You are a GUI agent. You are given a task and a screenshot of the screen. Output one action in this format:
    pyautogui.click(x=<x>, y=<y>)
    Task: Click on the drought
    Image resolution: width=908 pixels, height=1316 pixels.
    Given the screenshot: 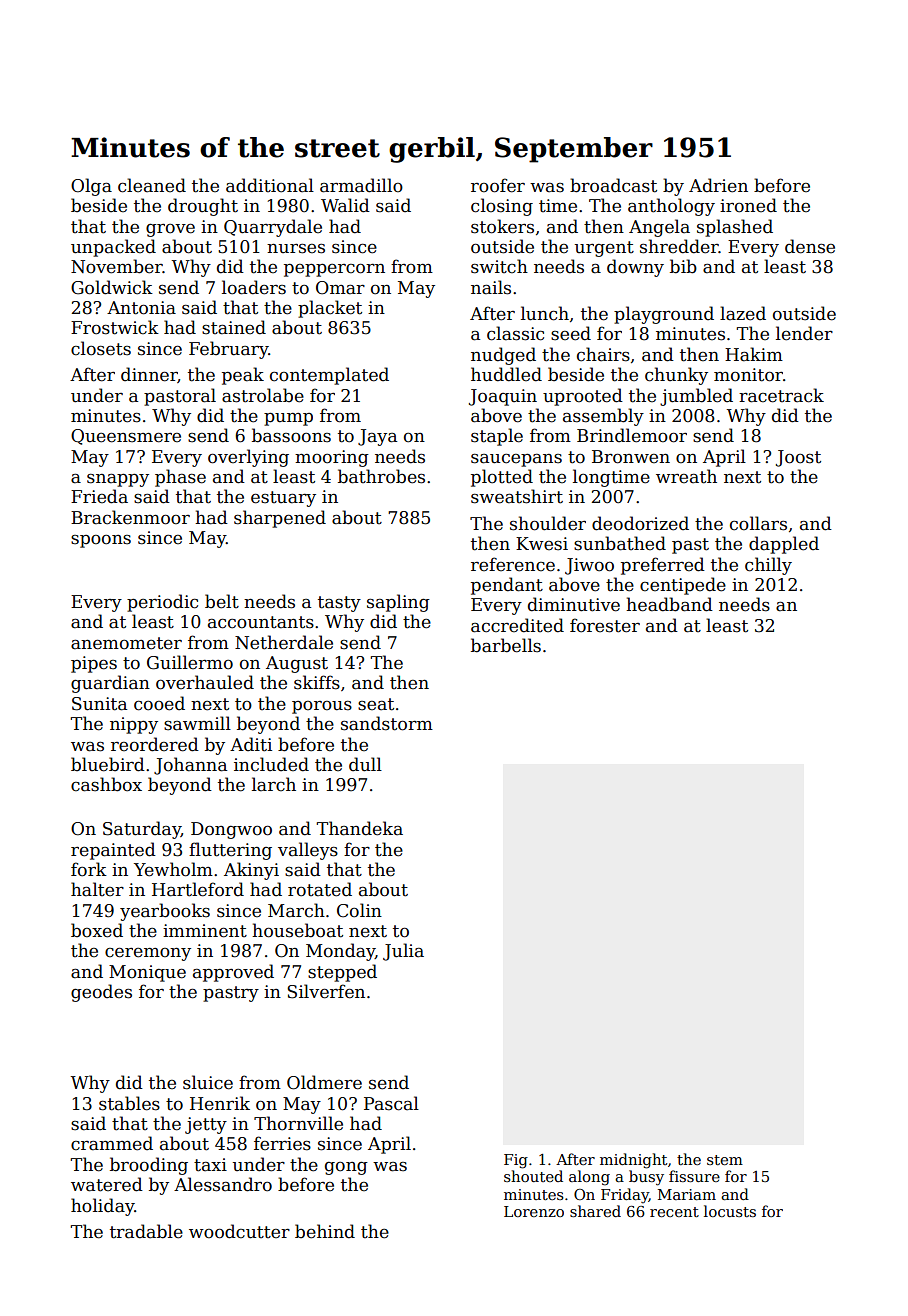 What is the action you would take?
    pyautogui.click(x=203, y=207)
